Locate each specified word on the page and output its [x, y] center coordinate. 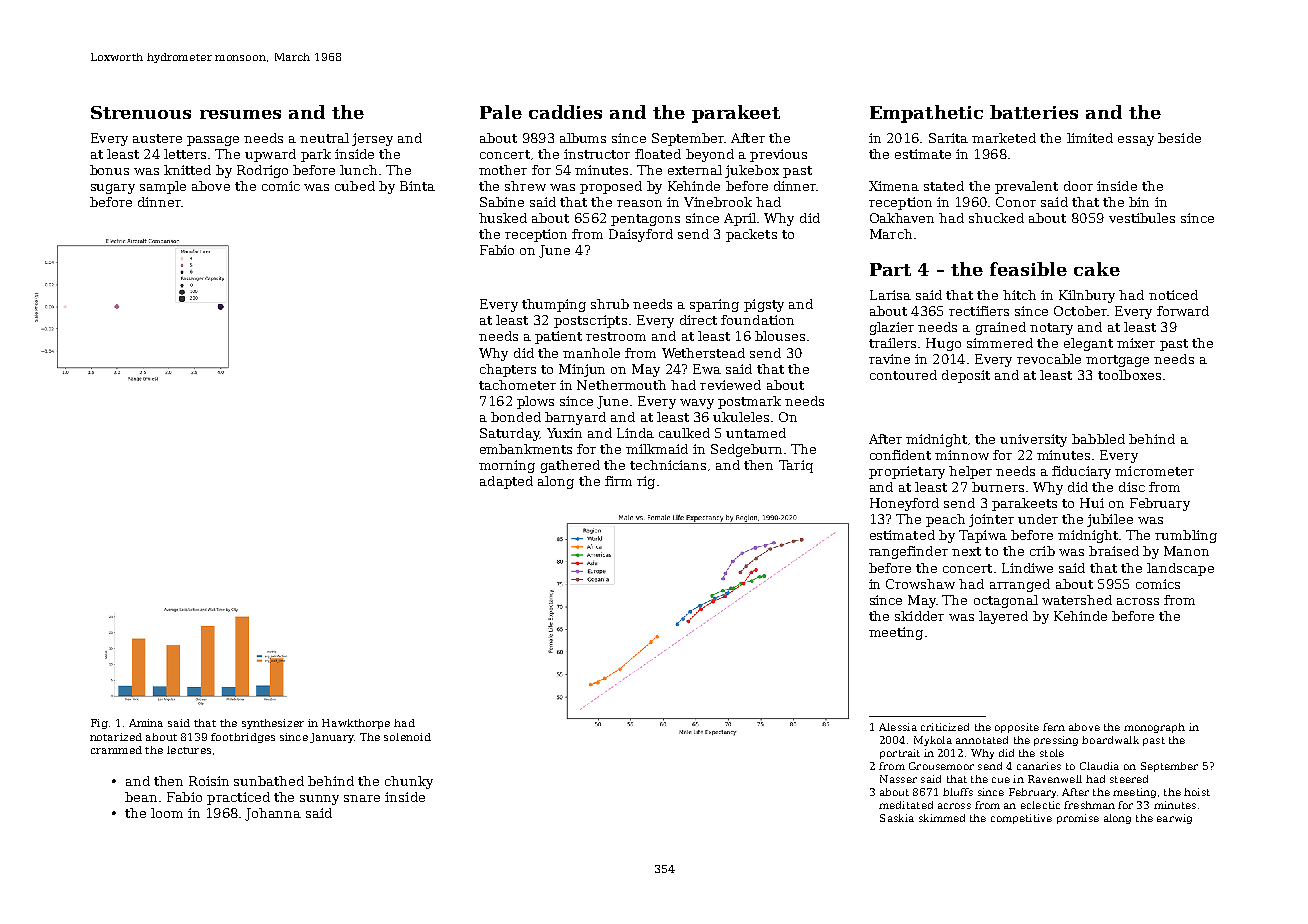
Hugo [943, 344]
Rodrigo [262, 171]
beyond [710, 155]
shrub [610, 304]
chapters [508, 370]
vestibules [1142, 218]
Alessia [898, 727]
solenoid [407, 737]
